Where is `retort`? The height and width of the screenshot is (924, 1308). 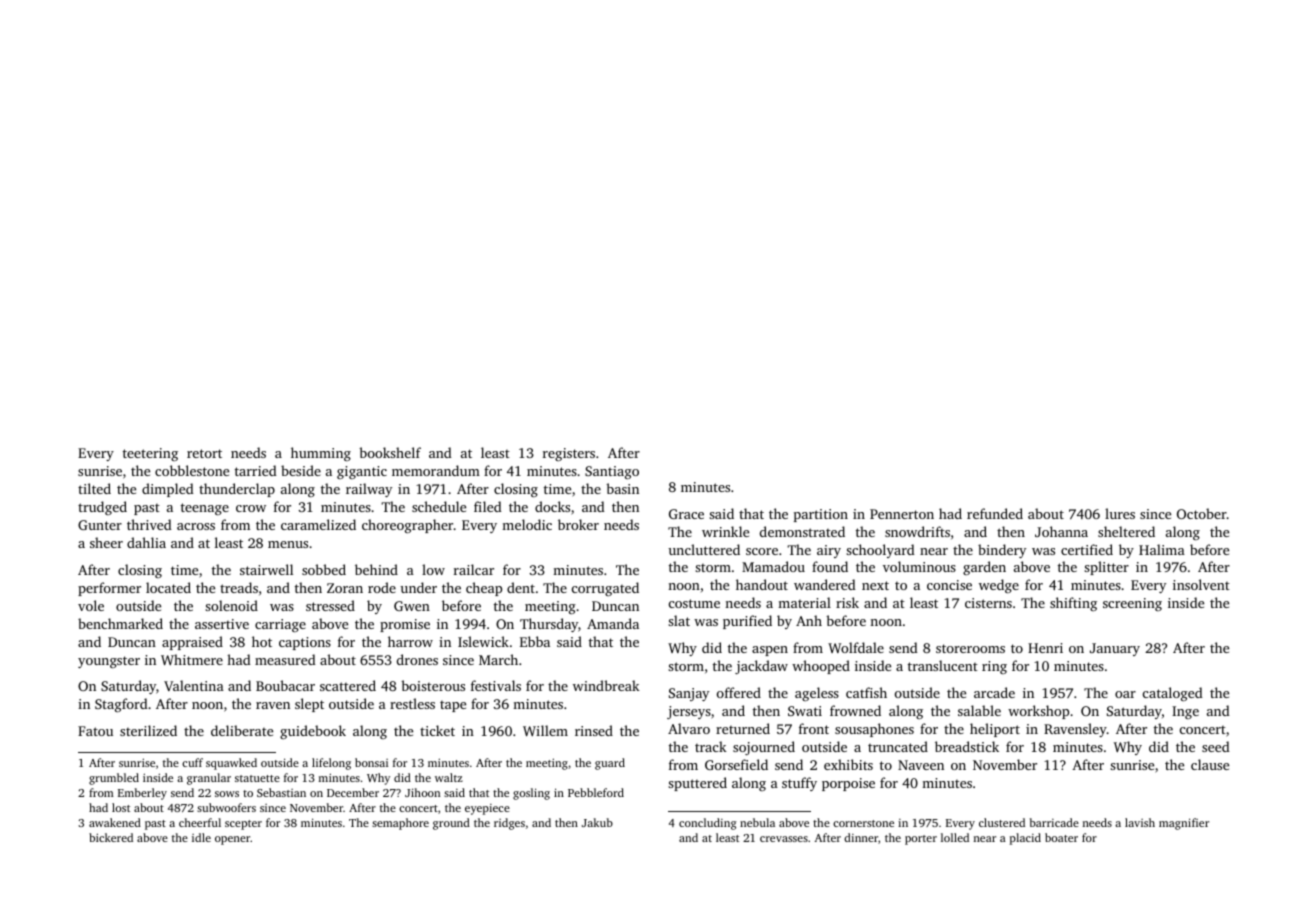
retort is located at coordinates (204, 453).
